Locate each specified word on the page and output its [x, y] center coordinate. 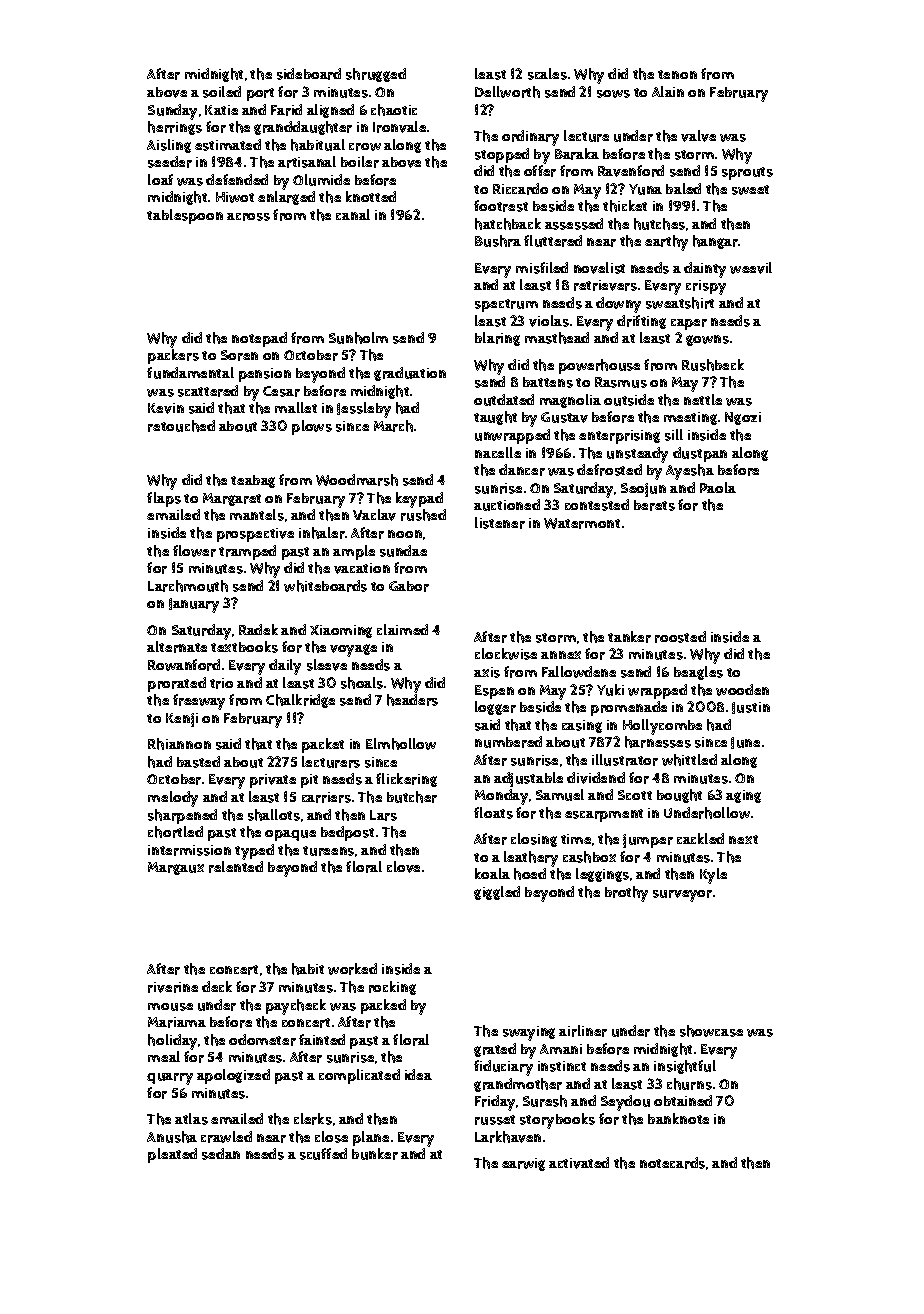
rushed [423, 515]
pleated [172, 1155]
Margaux [176, 868]
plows [312, 427]
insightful [685, 1067]
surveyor [682, 896]
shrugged [376, 75]
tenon [677, 74]
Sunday [172, 112]
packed [383, 1006]
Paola [718, 487]
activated [579, 1163]
